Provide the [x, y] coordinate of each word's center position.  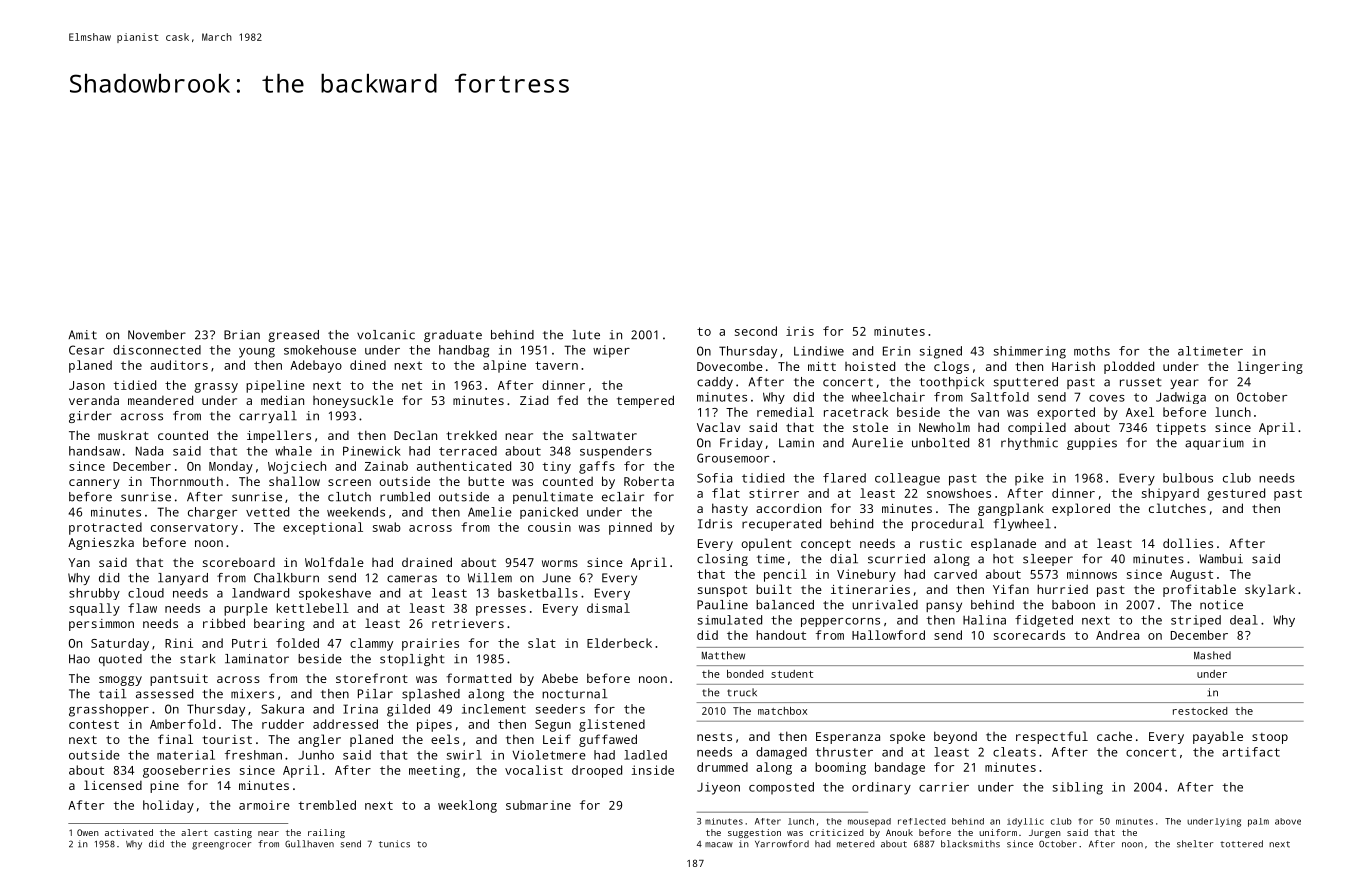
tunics [394, 844]
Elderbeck [619, 643]
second [756, 331]
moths [1092, 351]
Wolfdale [334, 562]
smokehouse [320, 350]
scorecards [1029, 635]
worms [560, 563]
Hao [79, 659]
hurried [1062, 589]
